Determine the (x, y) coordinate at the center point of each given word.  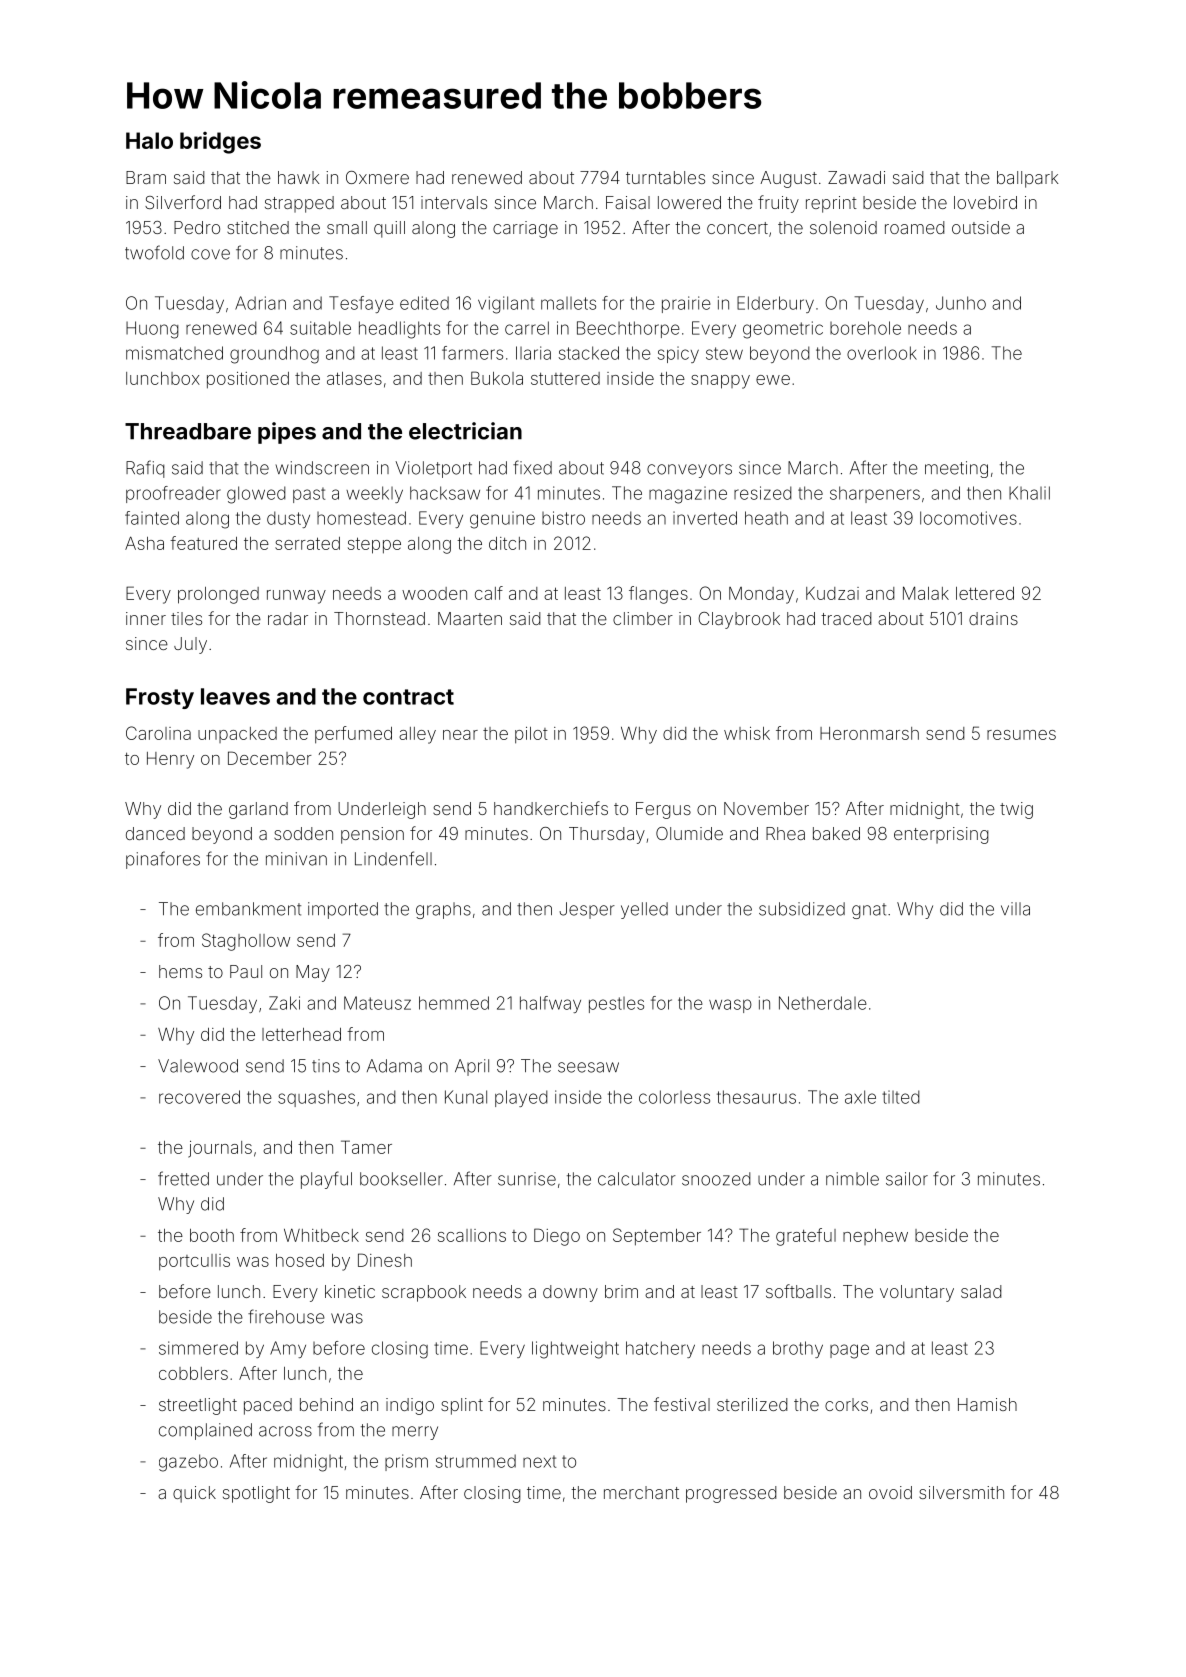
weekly (374, 494)
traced (846, 618)
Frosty (160, 698)
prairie (686, 304)
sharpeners (875, 494)
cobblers (193, 1373)
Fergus (663, 810)
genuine (502, 520)
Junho (961, 303)
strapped (299, 204)
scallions (472, 1235)
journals (220, 1149)
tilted (901, 1097)
